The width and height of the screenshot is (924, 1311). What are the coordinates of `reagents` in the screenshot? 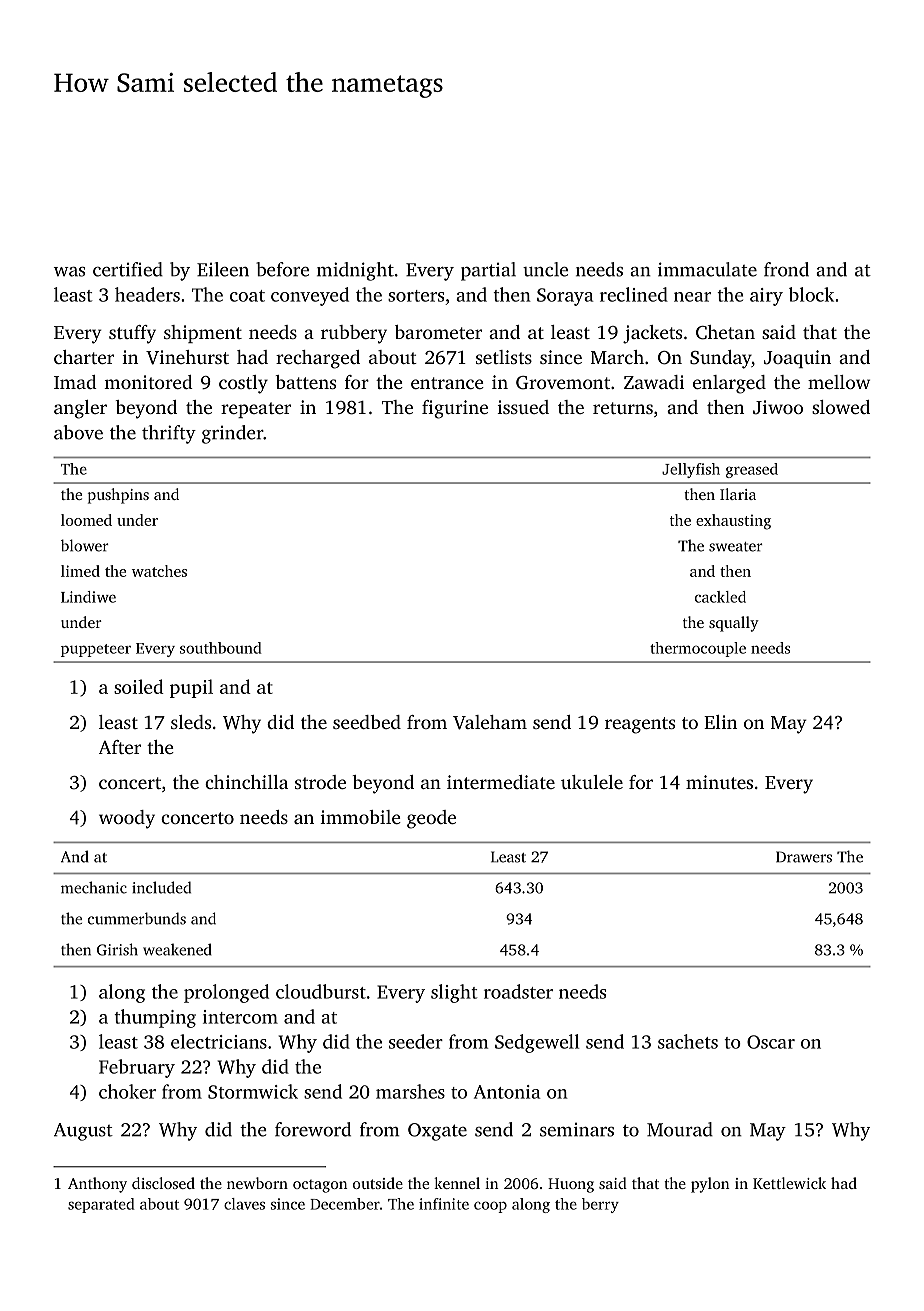 It's located at (640, 725).
